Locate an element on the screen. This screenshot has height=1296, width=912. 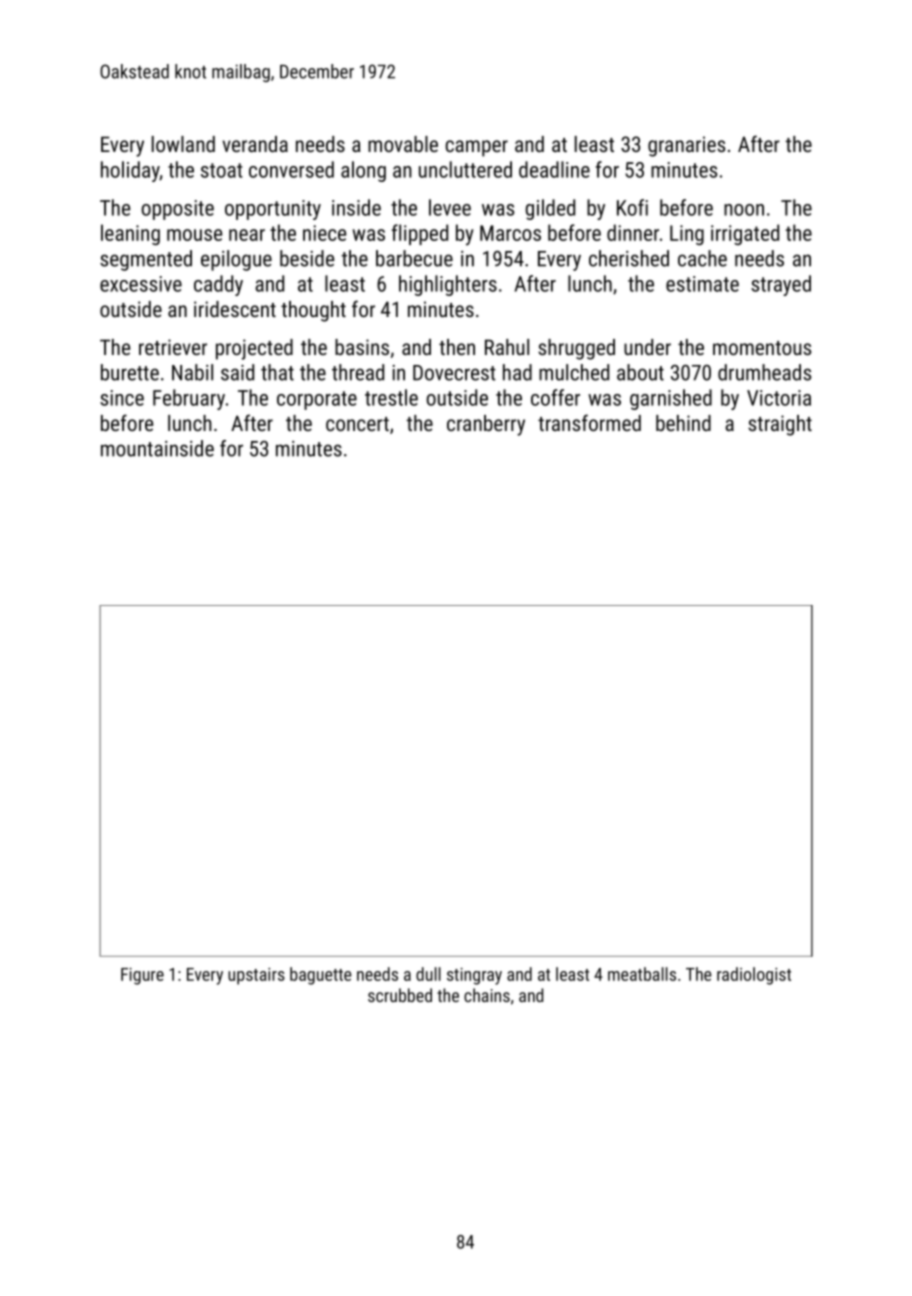
since is located at coordinates (122, 398).
